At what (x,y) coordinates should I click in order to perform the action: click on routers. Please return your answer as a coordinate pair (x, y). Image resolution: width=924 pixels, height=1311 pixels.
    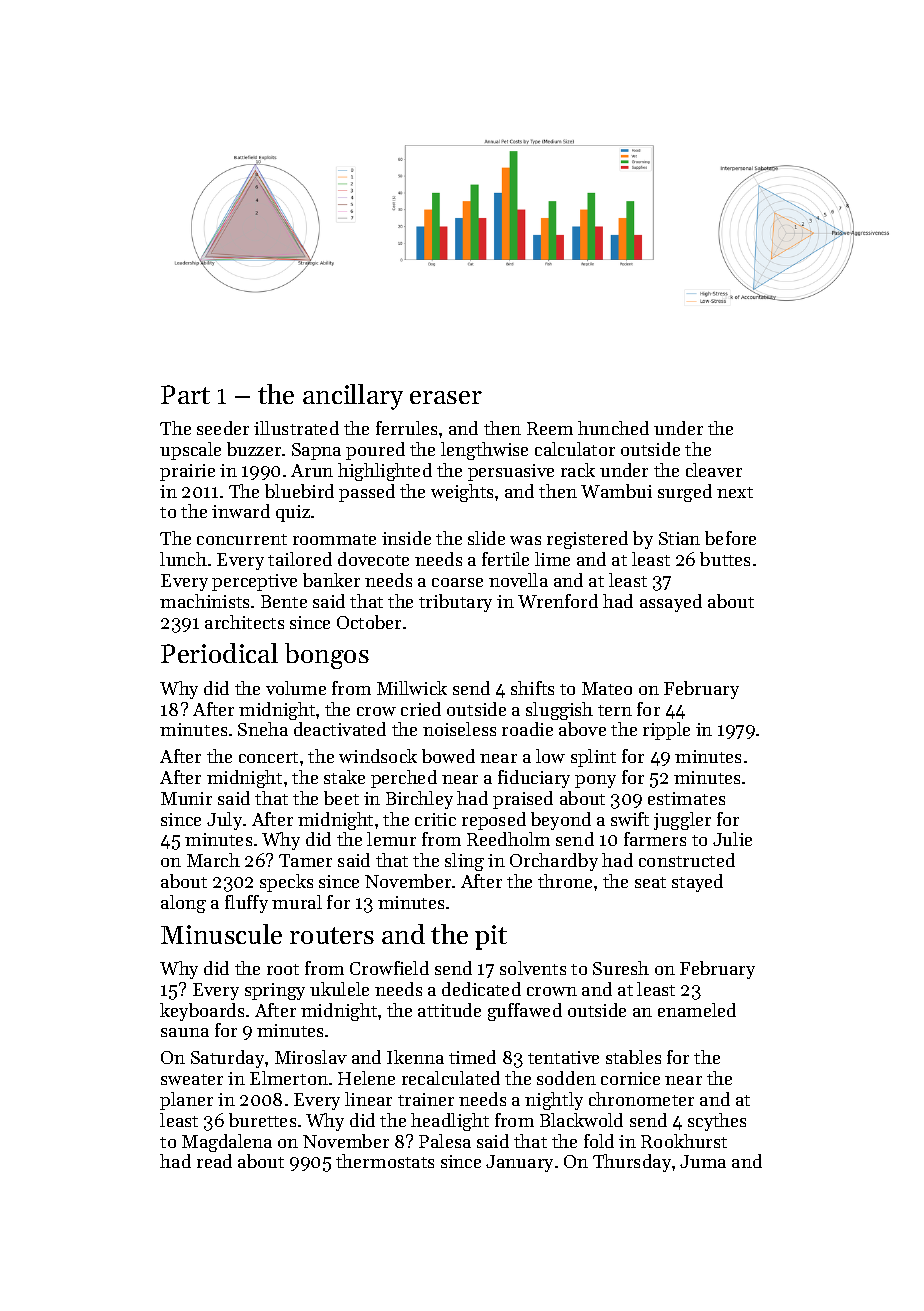
    Looking at the image, I should click on (332, 935).
